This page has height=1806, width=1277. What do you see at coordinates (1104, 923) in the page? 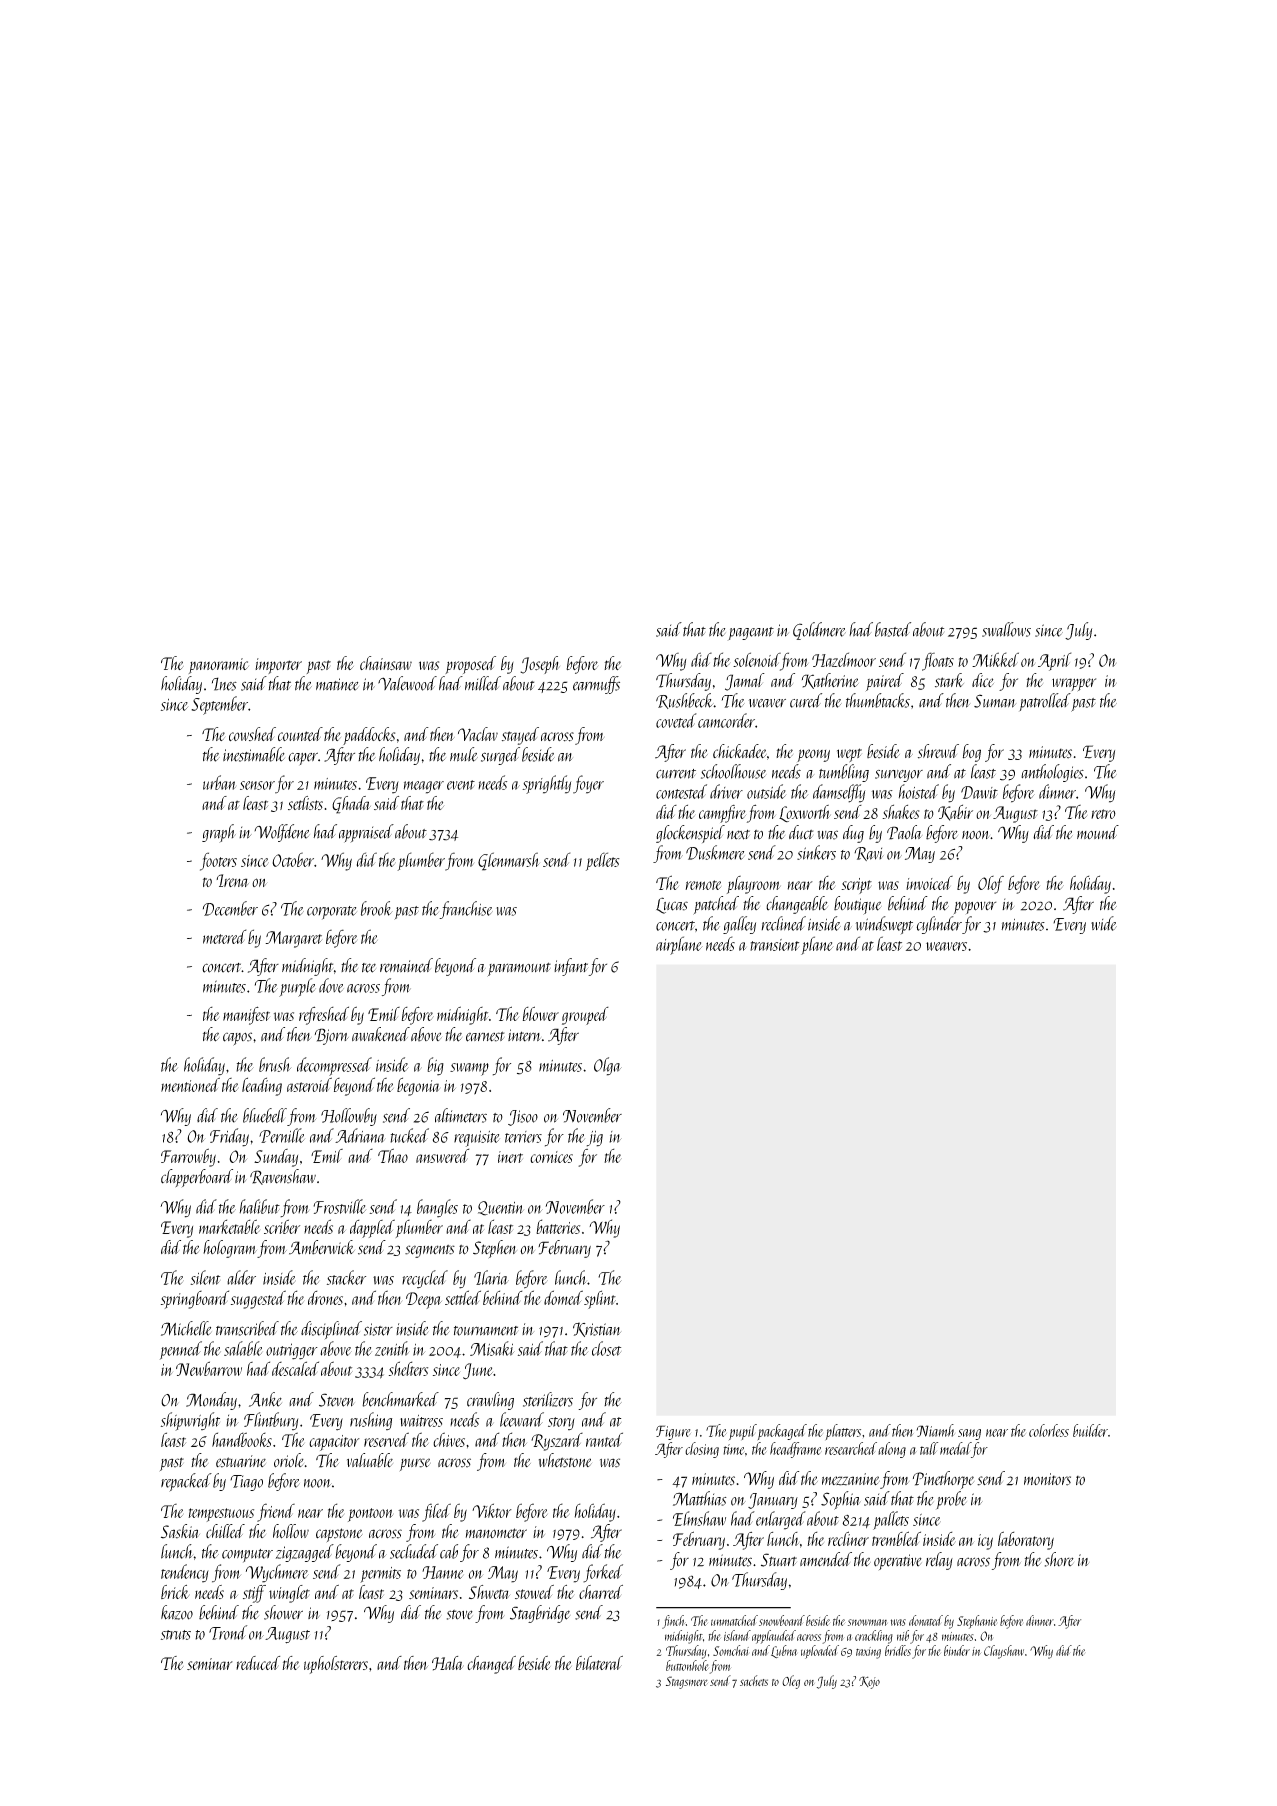
I see `wide` at bounding box center [1104, 923].
